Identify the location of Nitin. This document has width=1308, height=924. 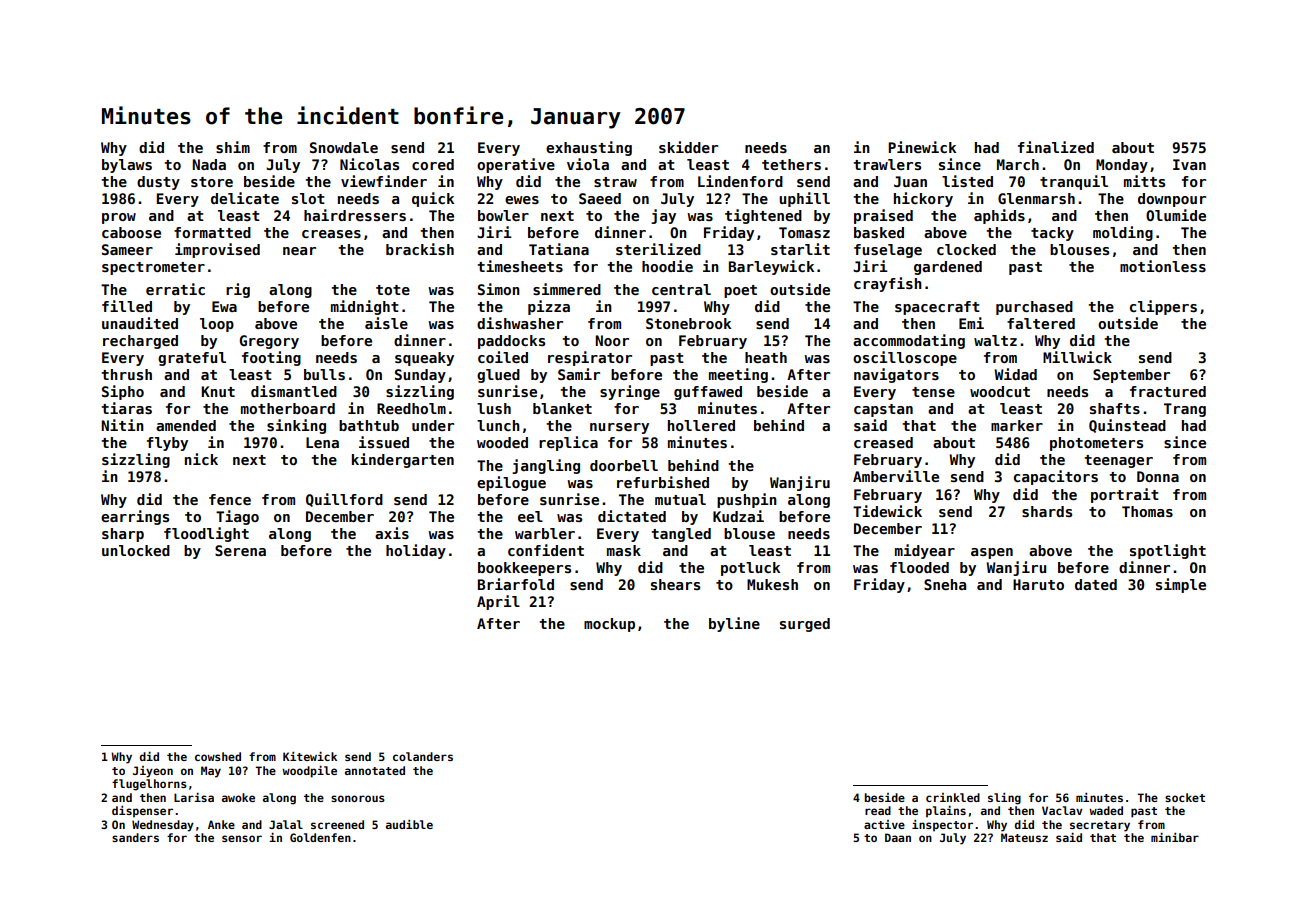
(122, 425).
